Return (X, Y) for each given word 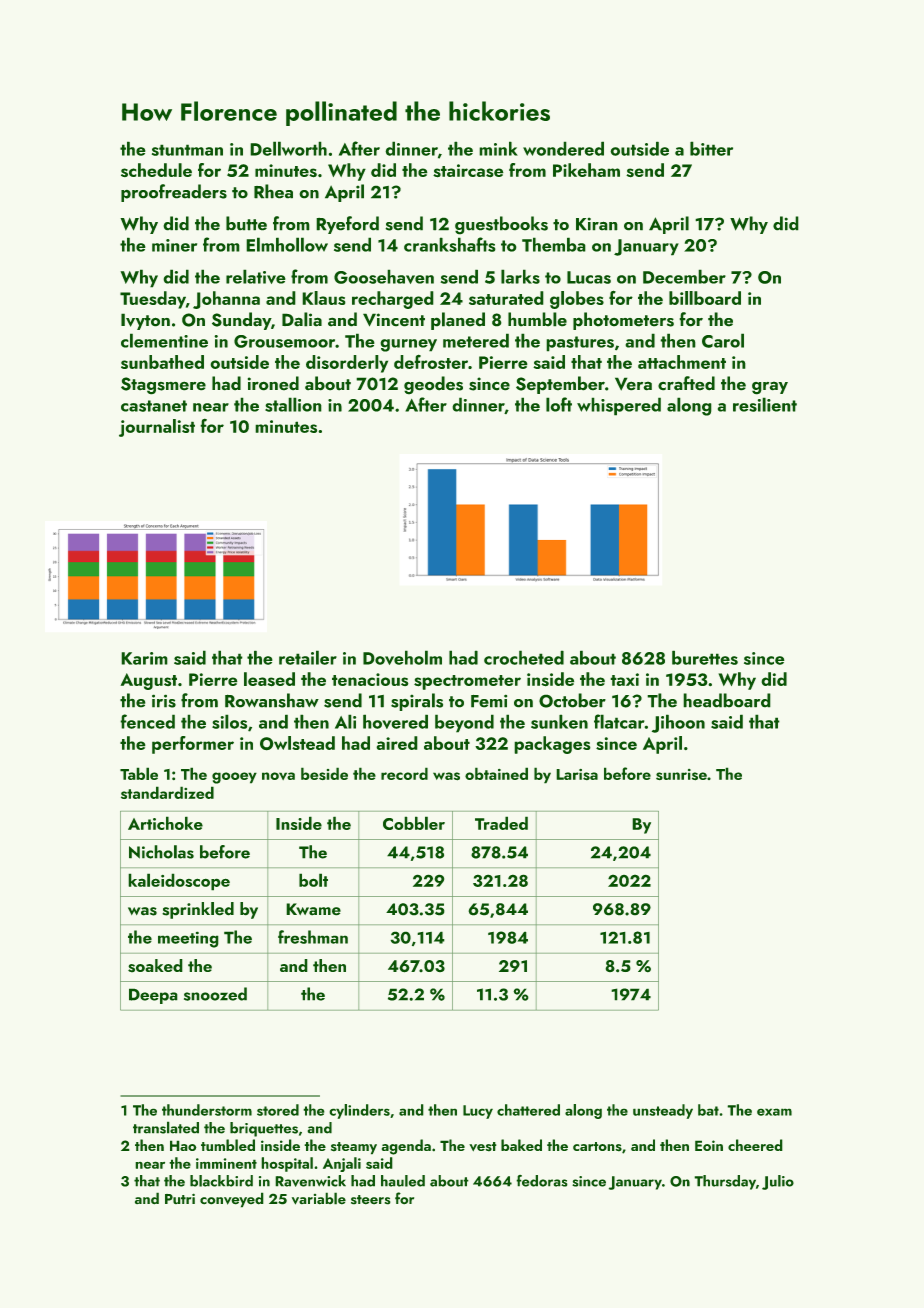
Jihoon (678, 723)
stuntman (187, 150)
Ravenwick (310, 1181)
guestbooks (501, 225)
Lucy (478, 1112)
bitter (711, 148)
